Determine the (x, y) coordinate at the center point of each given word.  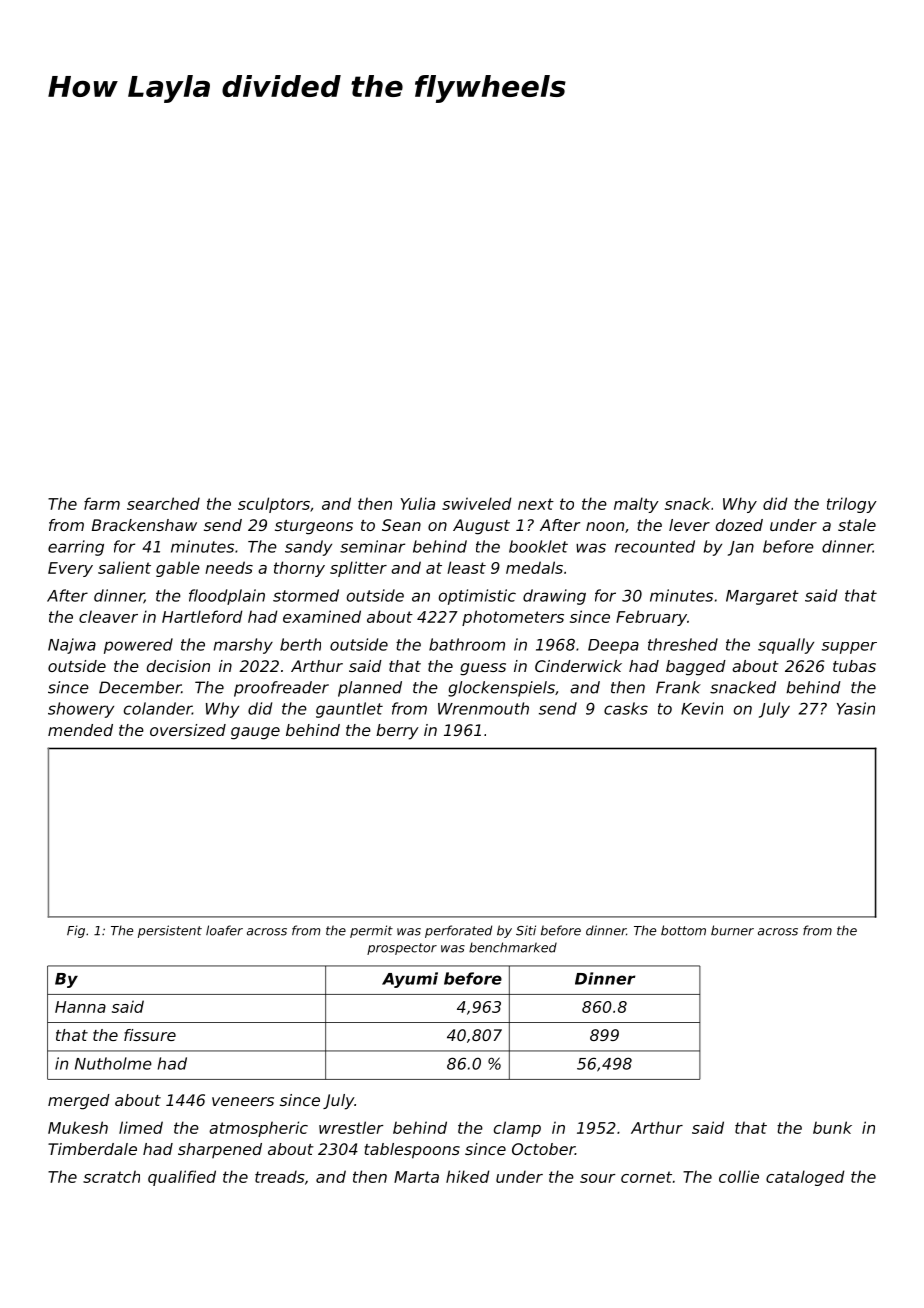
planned (370, 689)
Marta (416, 1177)
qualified (182, 1178)
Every (70, 569)
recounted (655, 546)
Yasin (856, 708)
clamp (517, 1129)
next (536, 504)
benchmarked (513, 947)
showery (81, 710)
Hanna (80, 1007)
